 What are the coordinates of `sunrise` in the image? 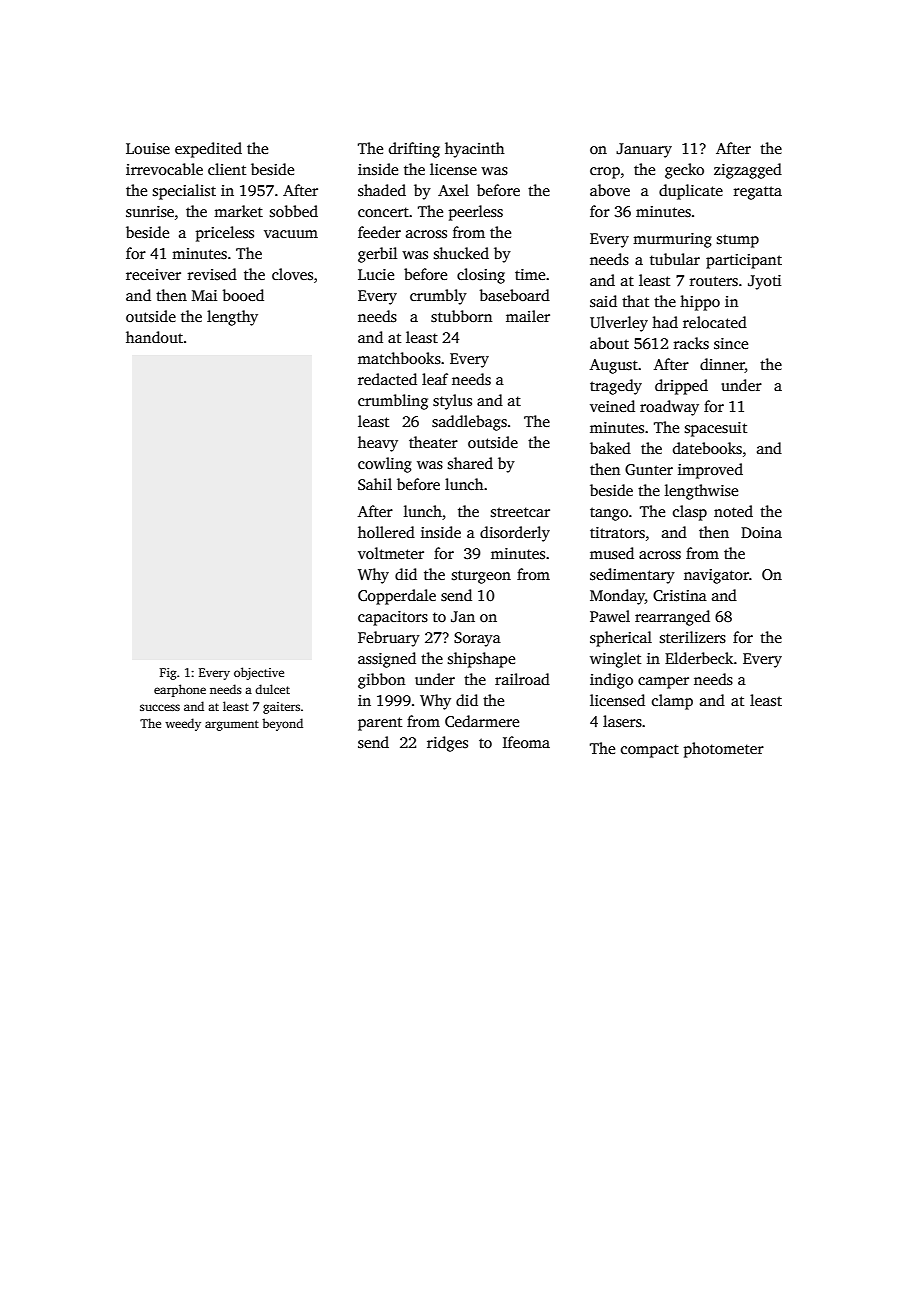 It's located at (150, 212).
